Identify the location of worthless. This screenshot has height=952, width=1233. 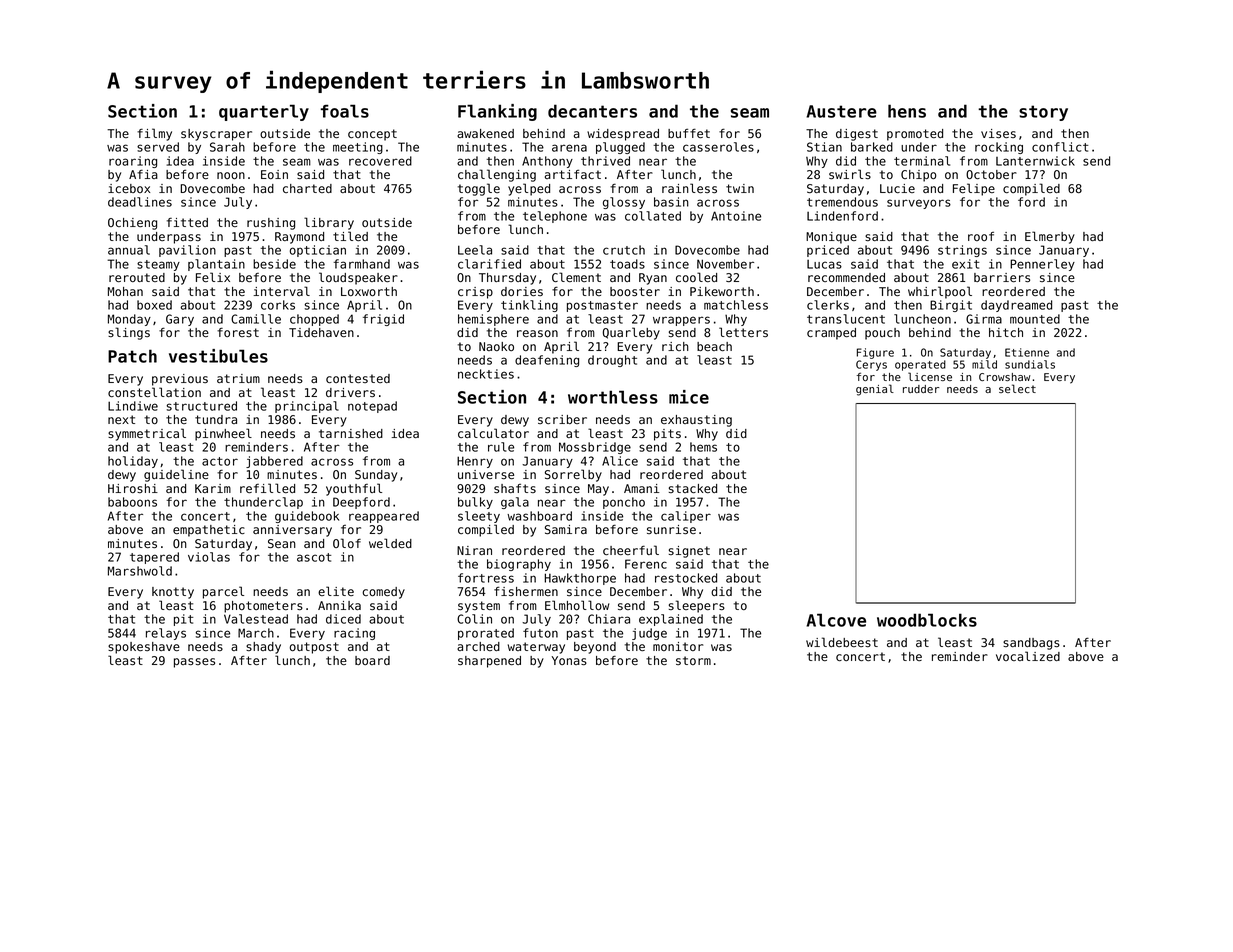
(613, 397).
